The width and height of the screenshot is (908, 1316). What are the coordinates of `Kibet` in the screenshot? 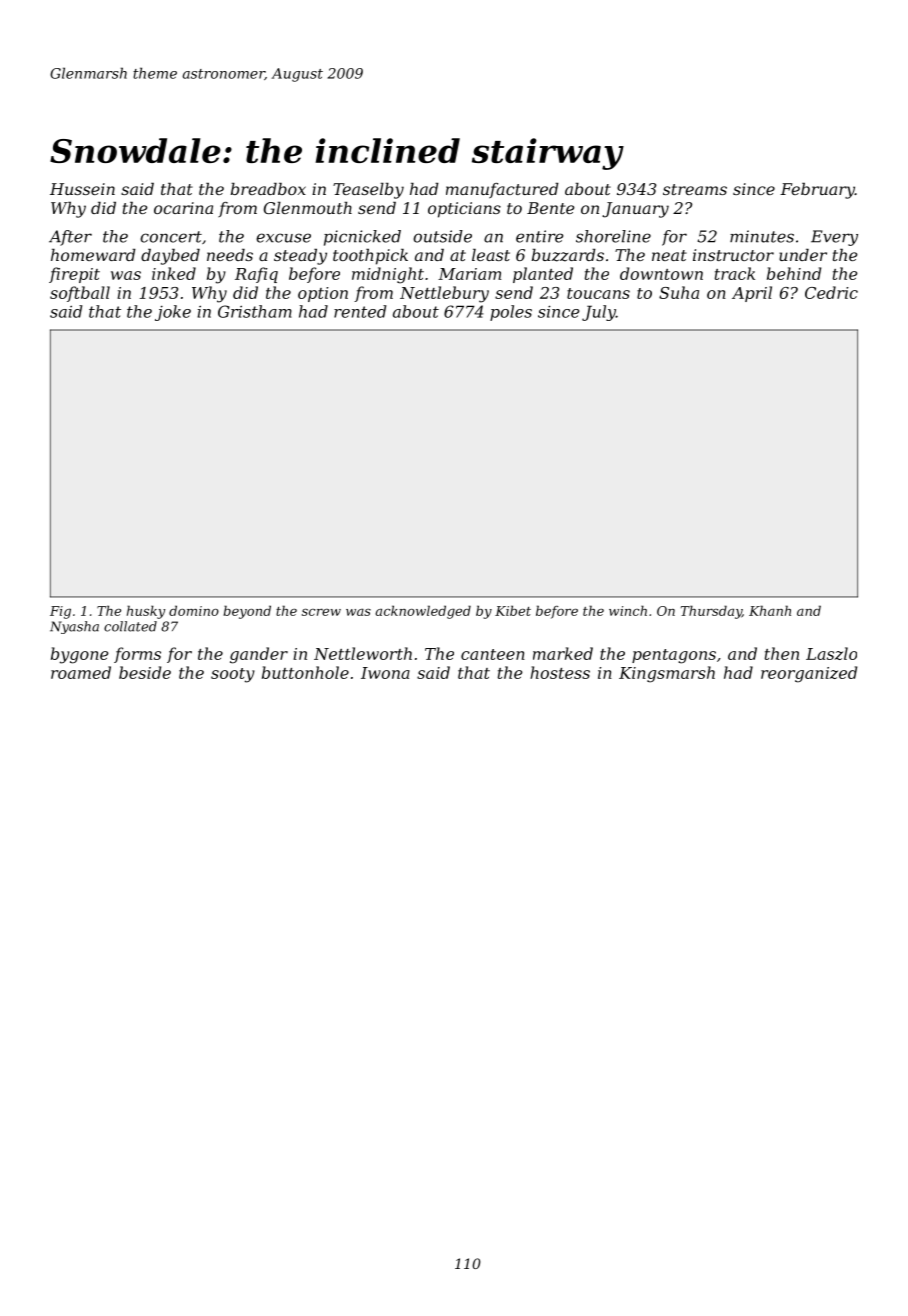 It's located at (513, 610).
